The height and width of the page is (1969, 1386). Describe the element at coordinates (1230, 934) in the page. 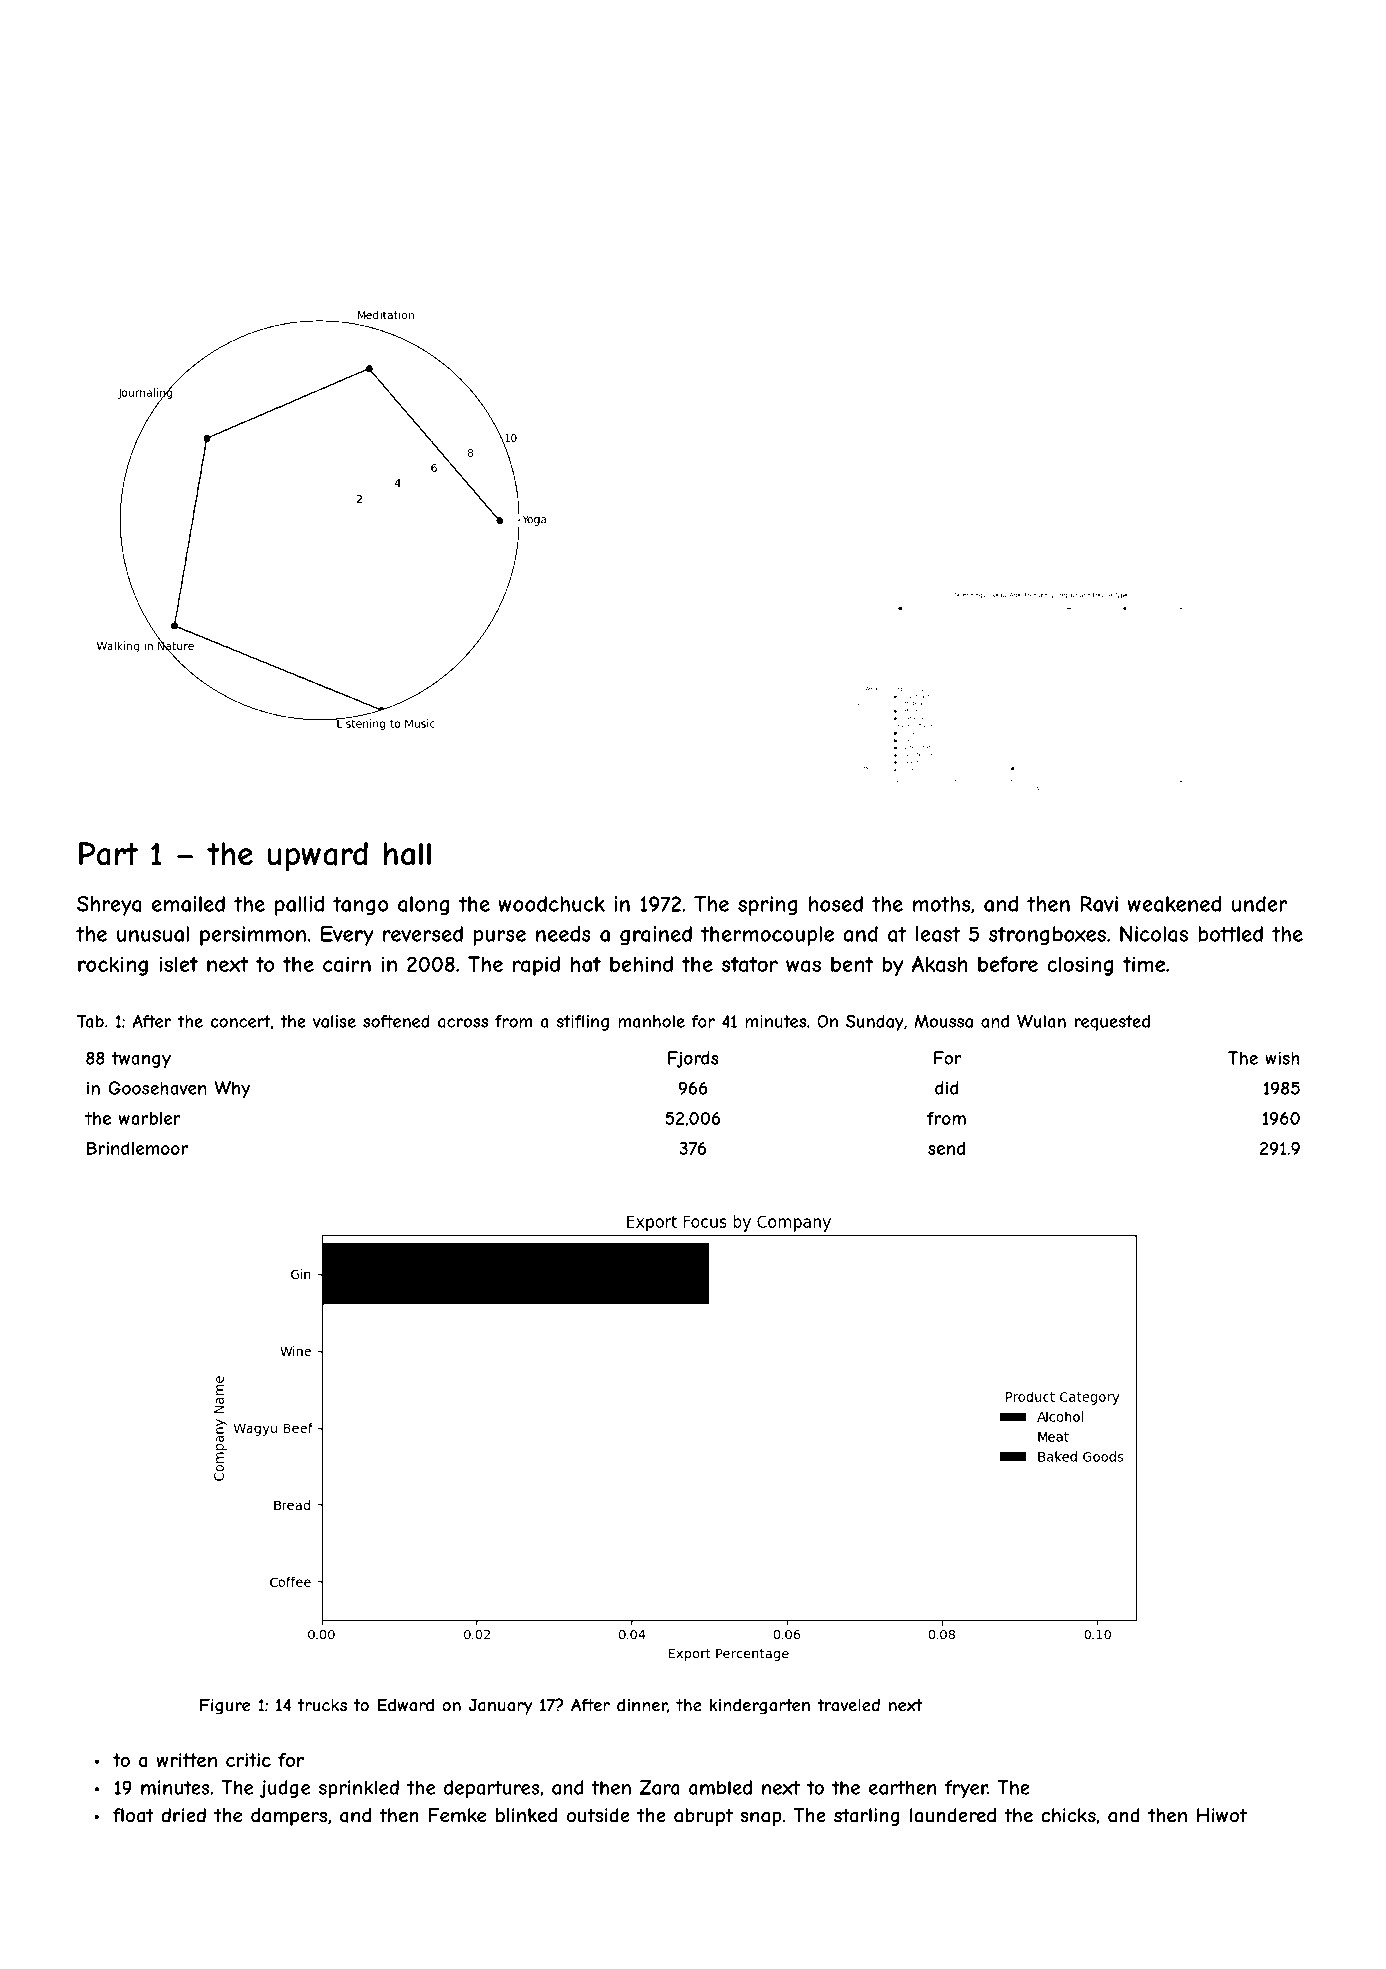

I see `bottled` at that location.
